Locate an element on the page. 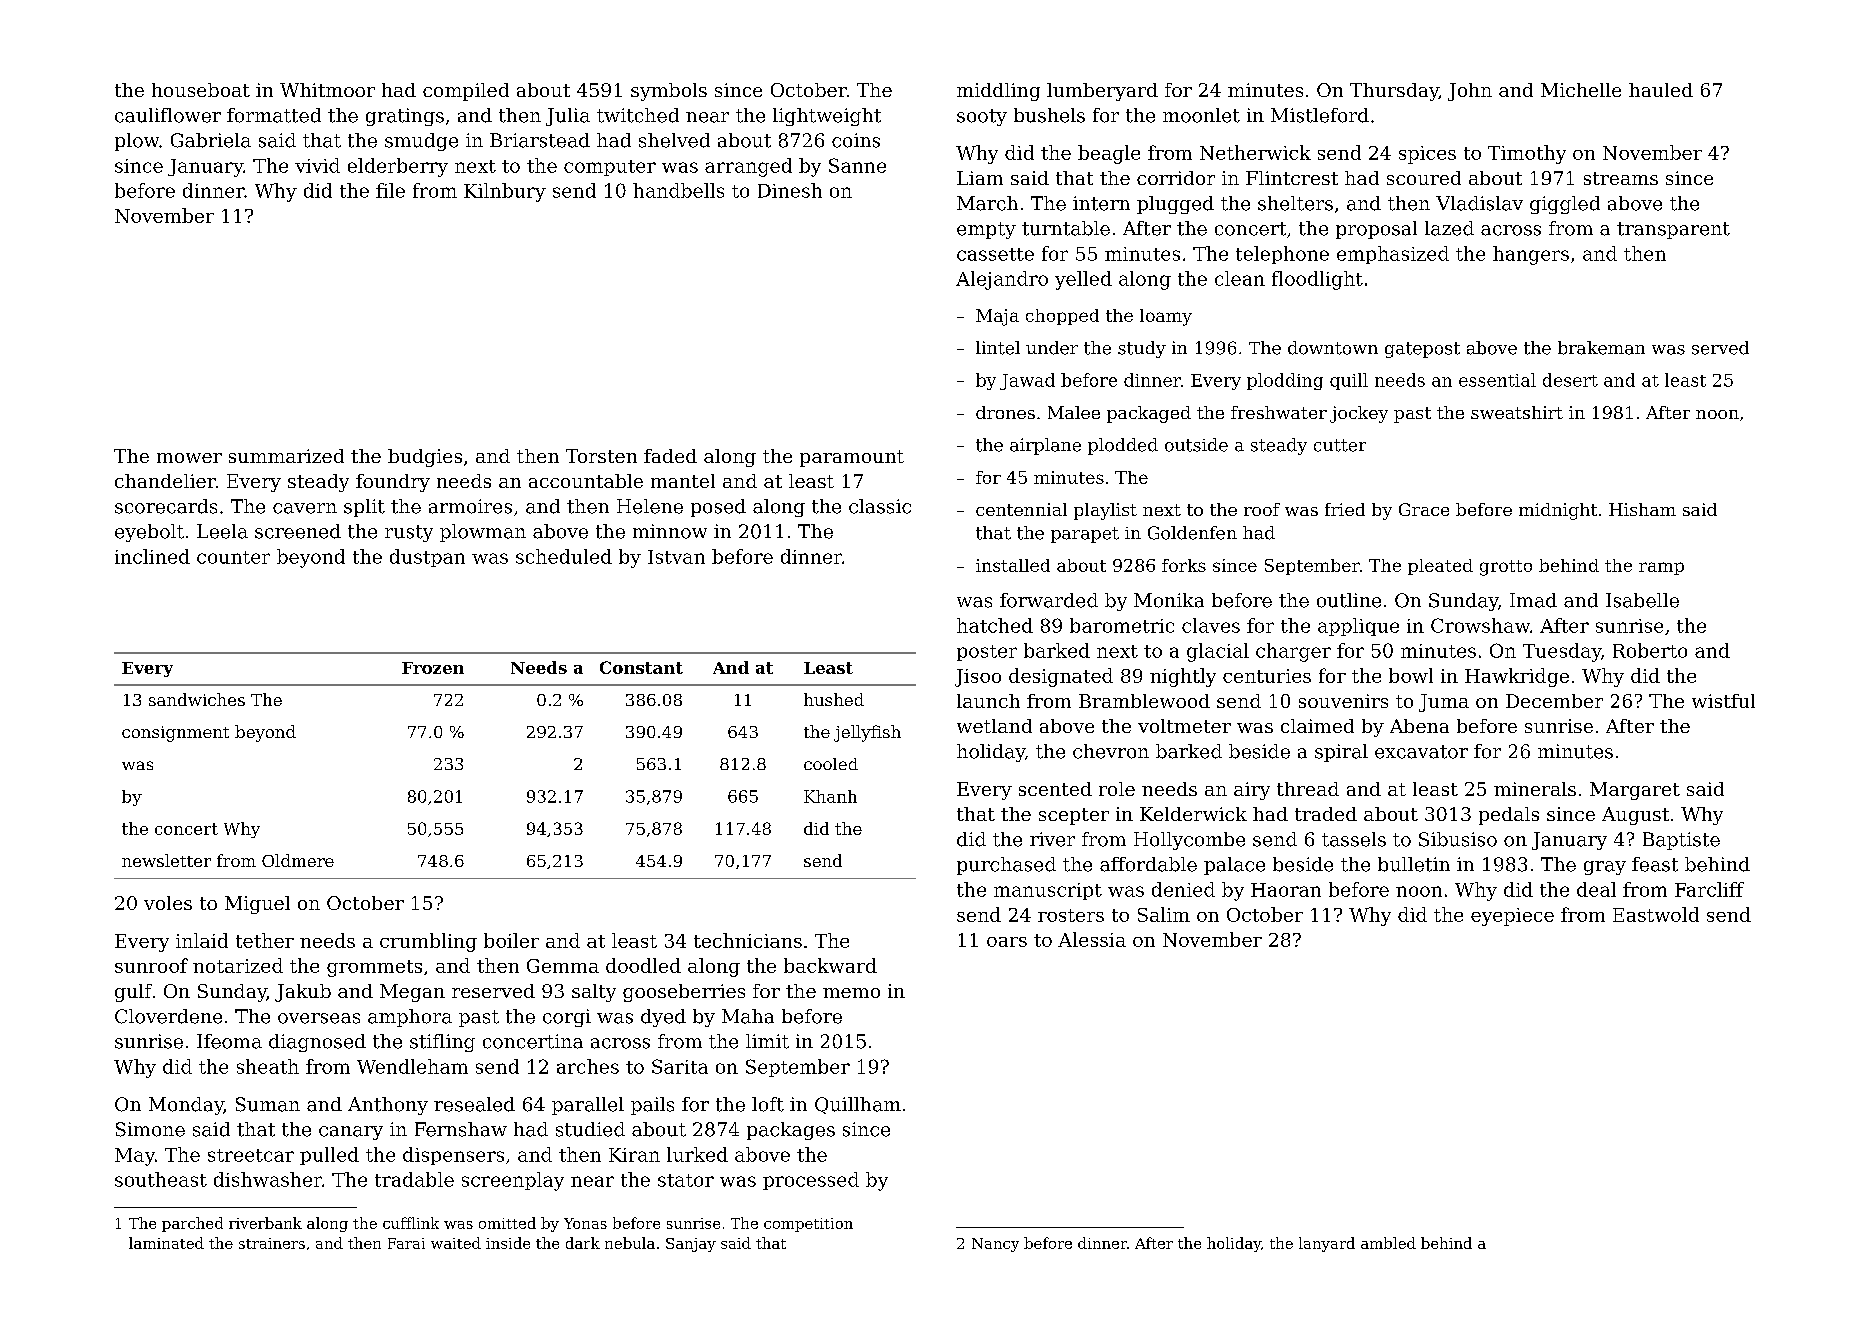  excavator is located at coordinates (1421, 752).
